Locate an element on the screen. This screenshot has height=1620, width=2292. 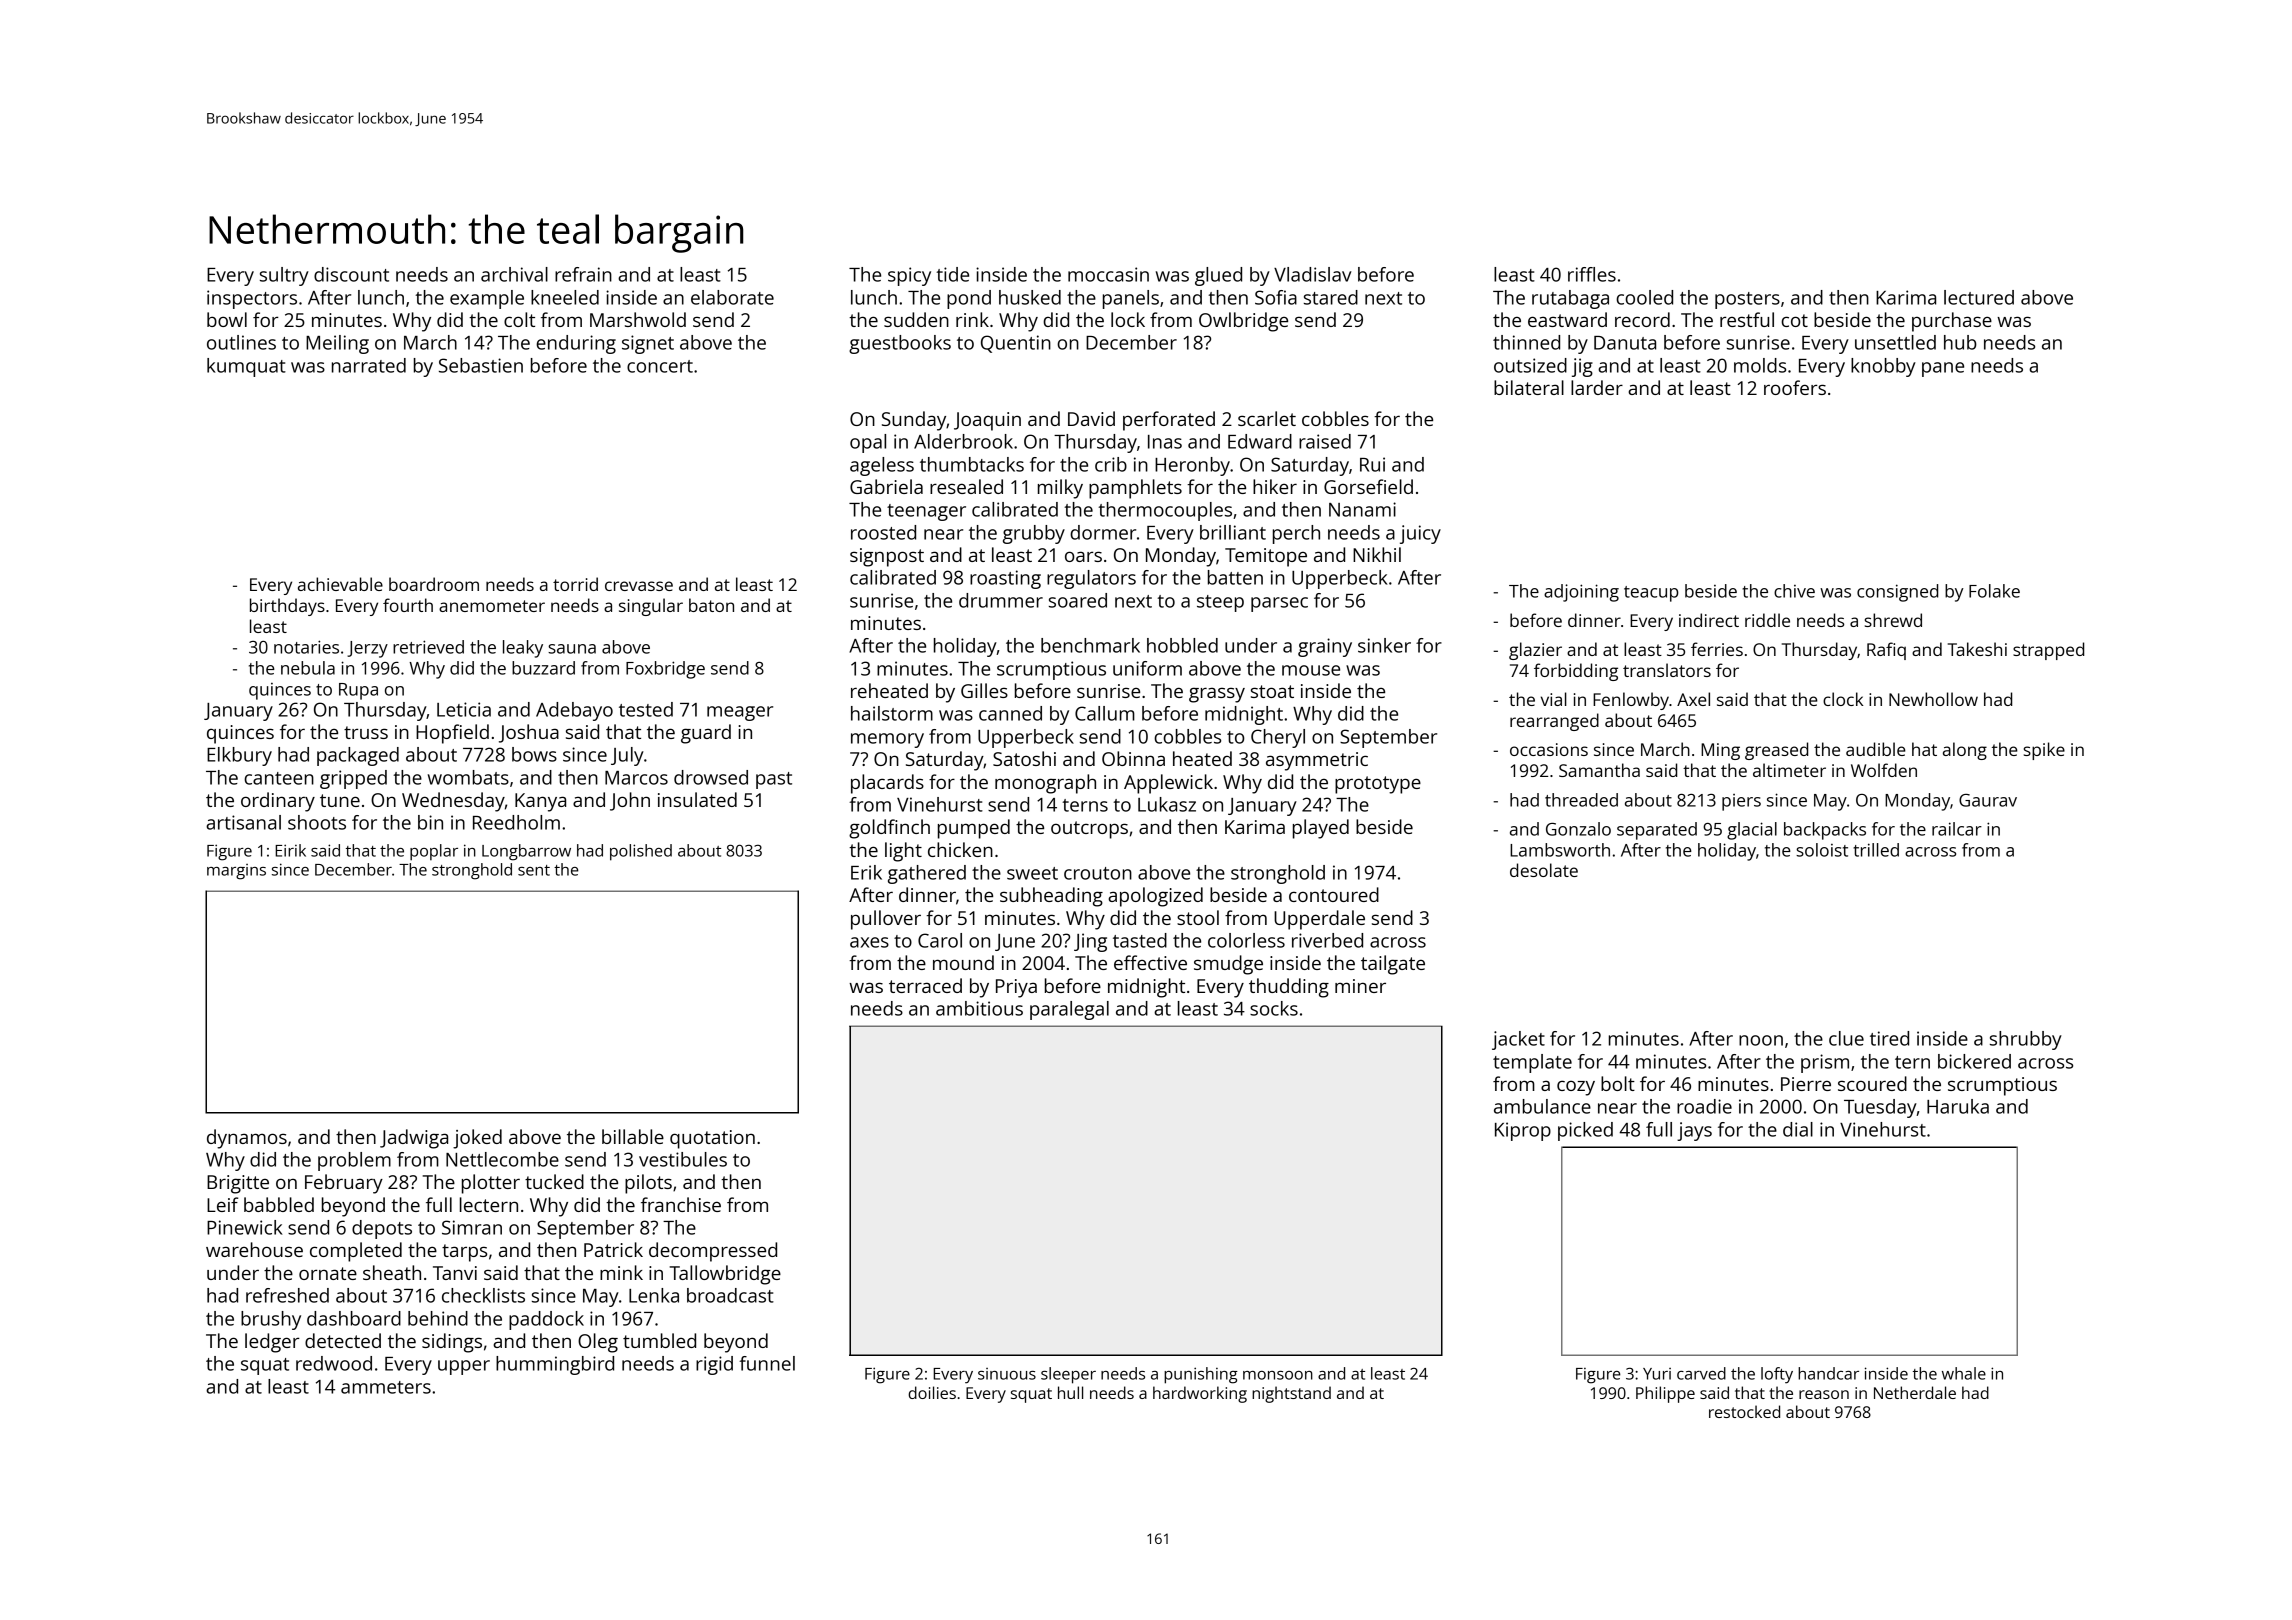
contoured is located at coordinates (1334, 894).
